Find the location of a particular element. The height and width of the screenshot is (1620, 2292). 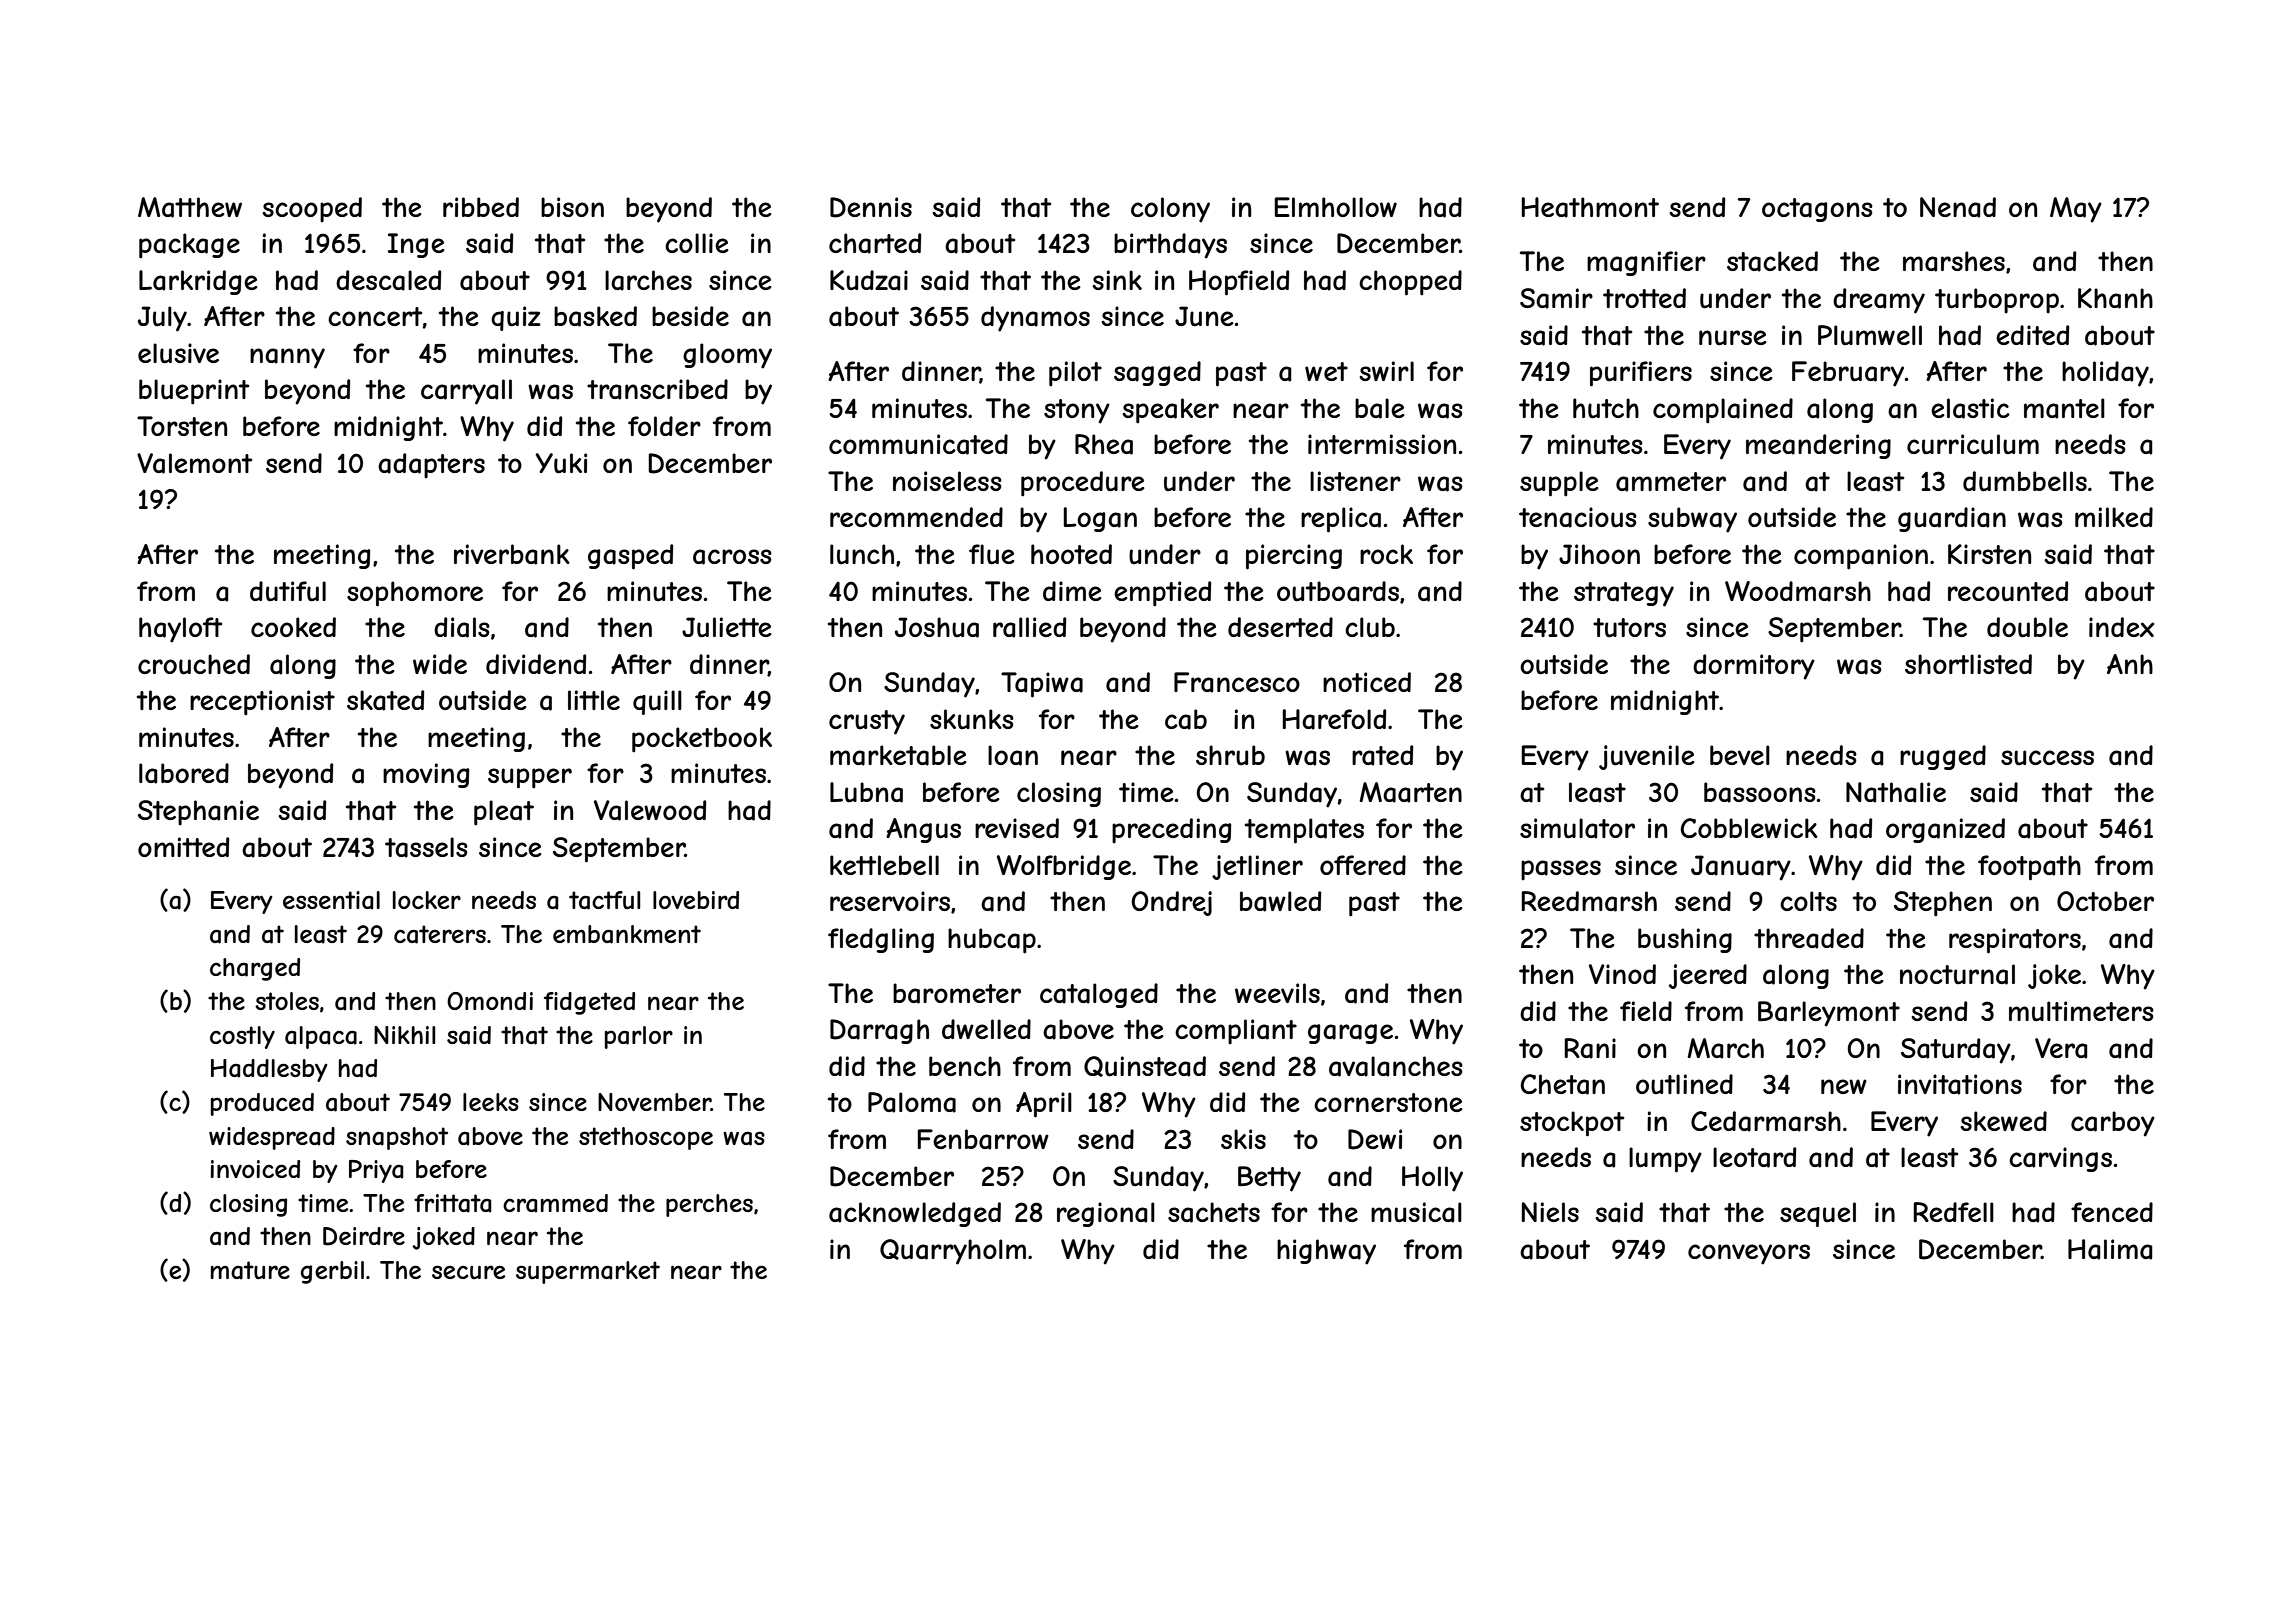

Matthew is located at coordinates (190, 207).
